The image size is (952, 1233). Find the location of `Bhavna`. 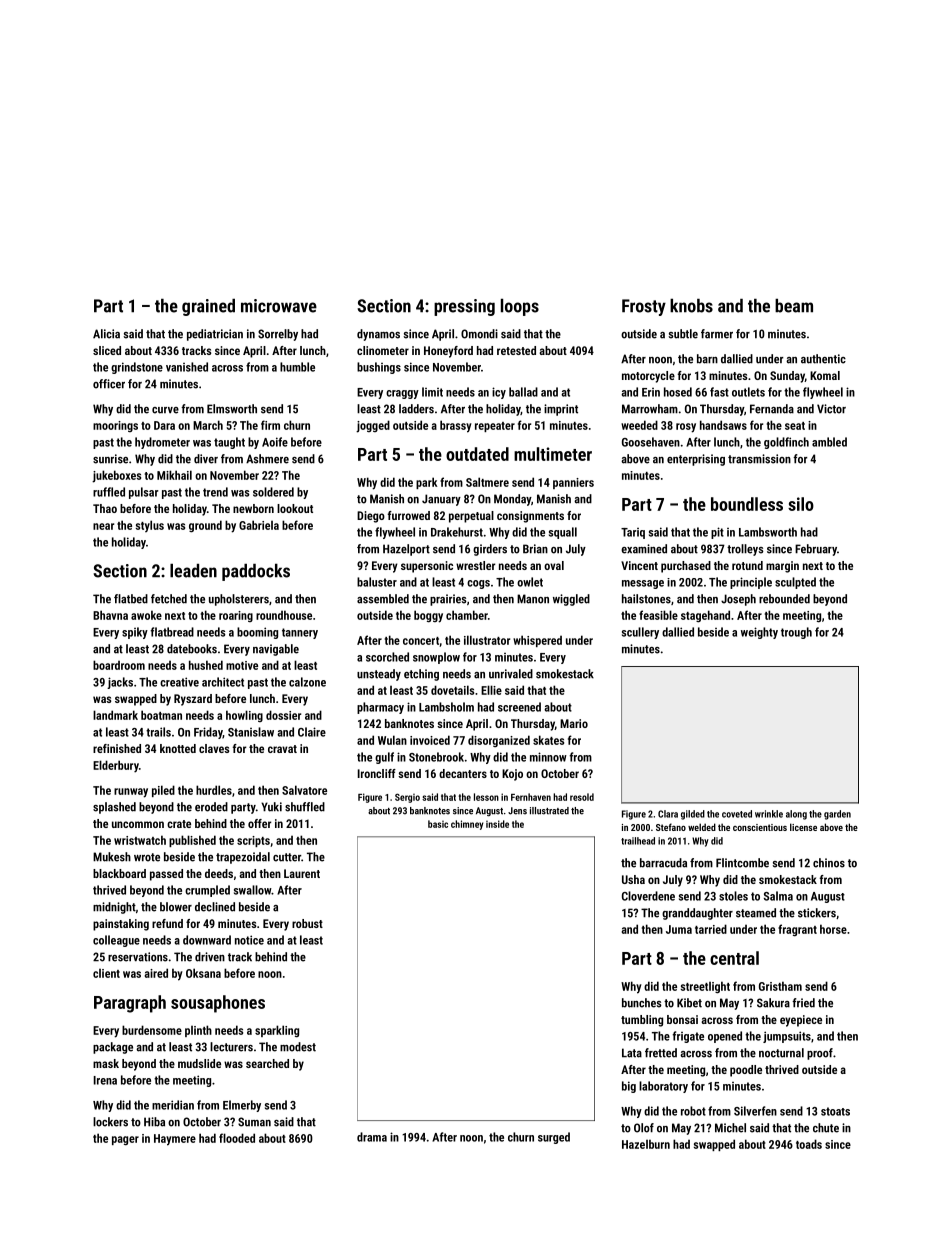

Bhavna is located at coordinates (110, 615).
